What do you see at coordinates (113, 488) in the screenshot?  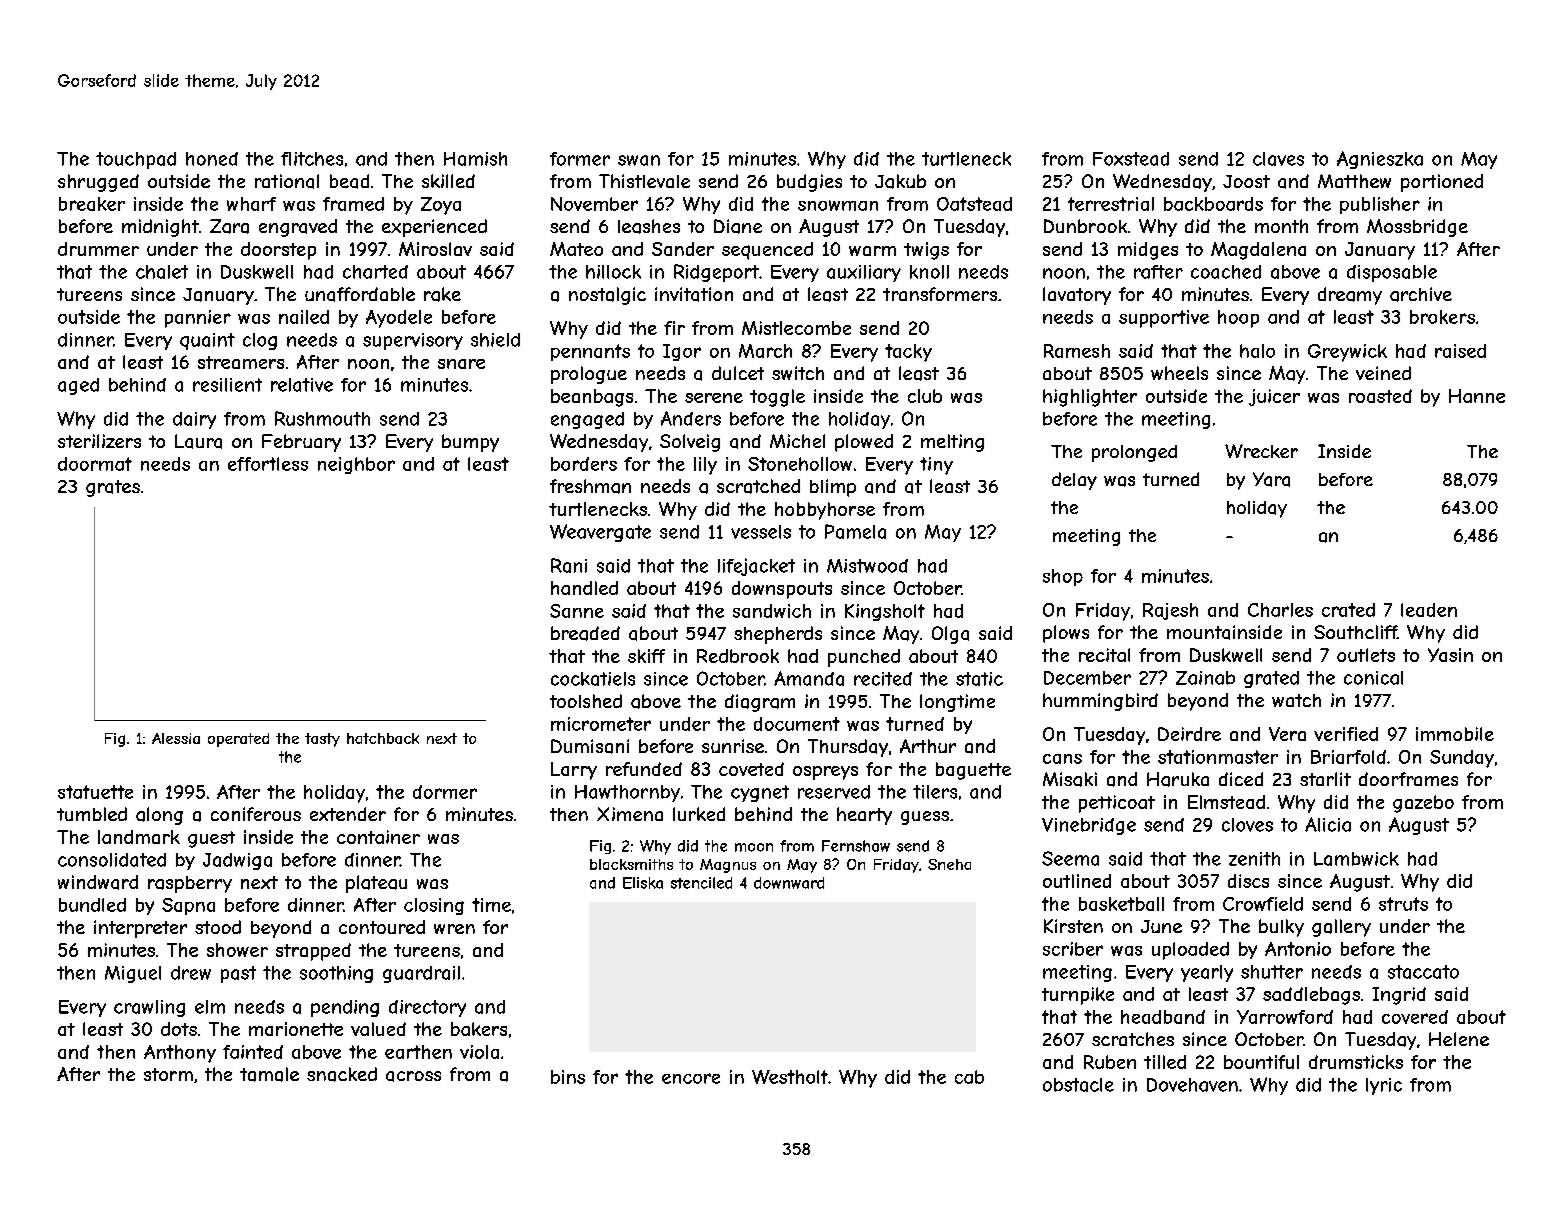 I see `grates` at bounding box center [113, 488].
